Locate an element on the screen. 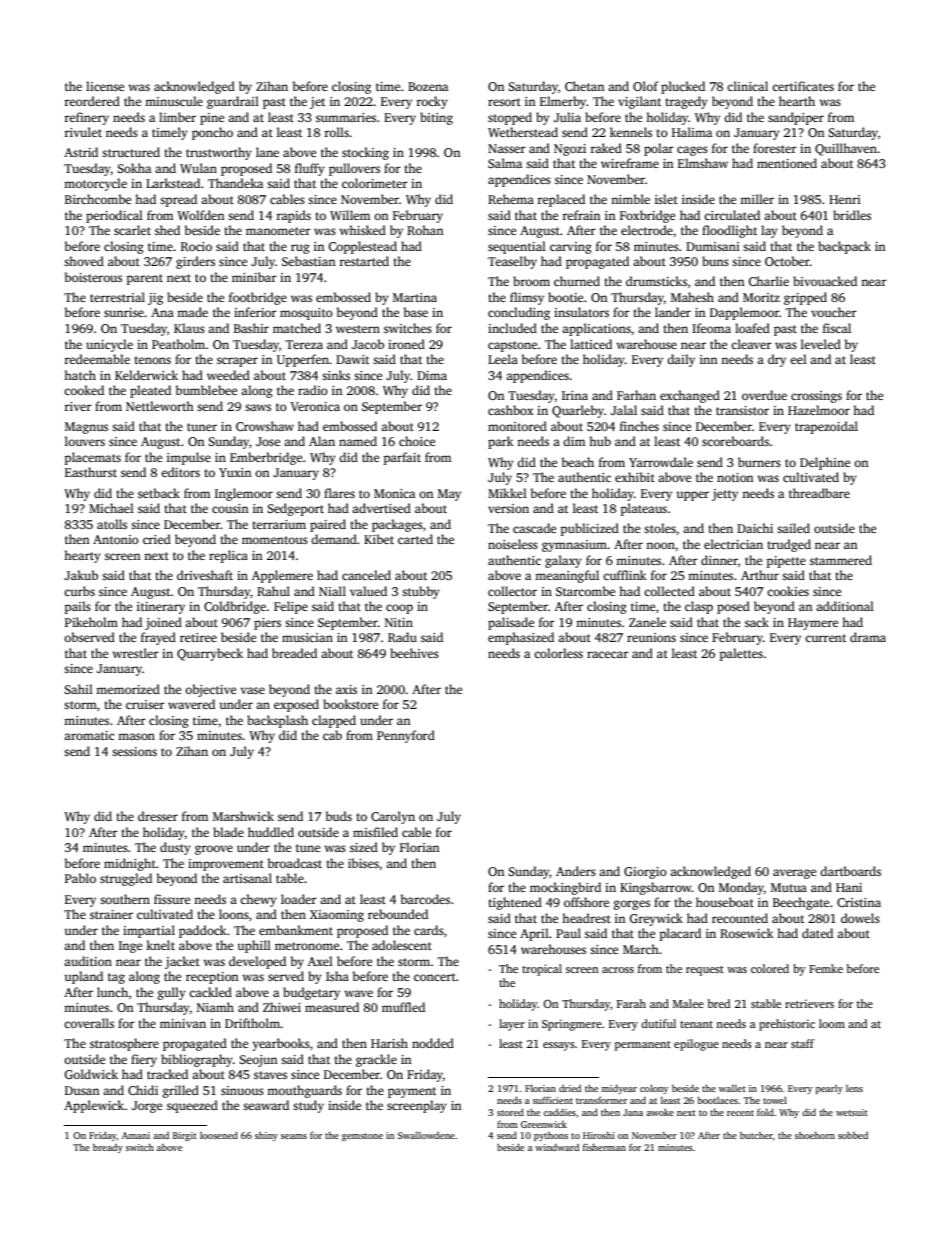 The image size is (952, 1233). bready is located at coordinates (108, 1148).
